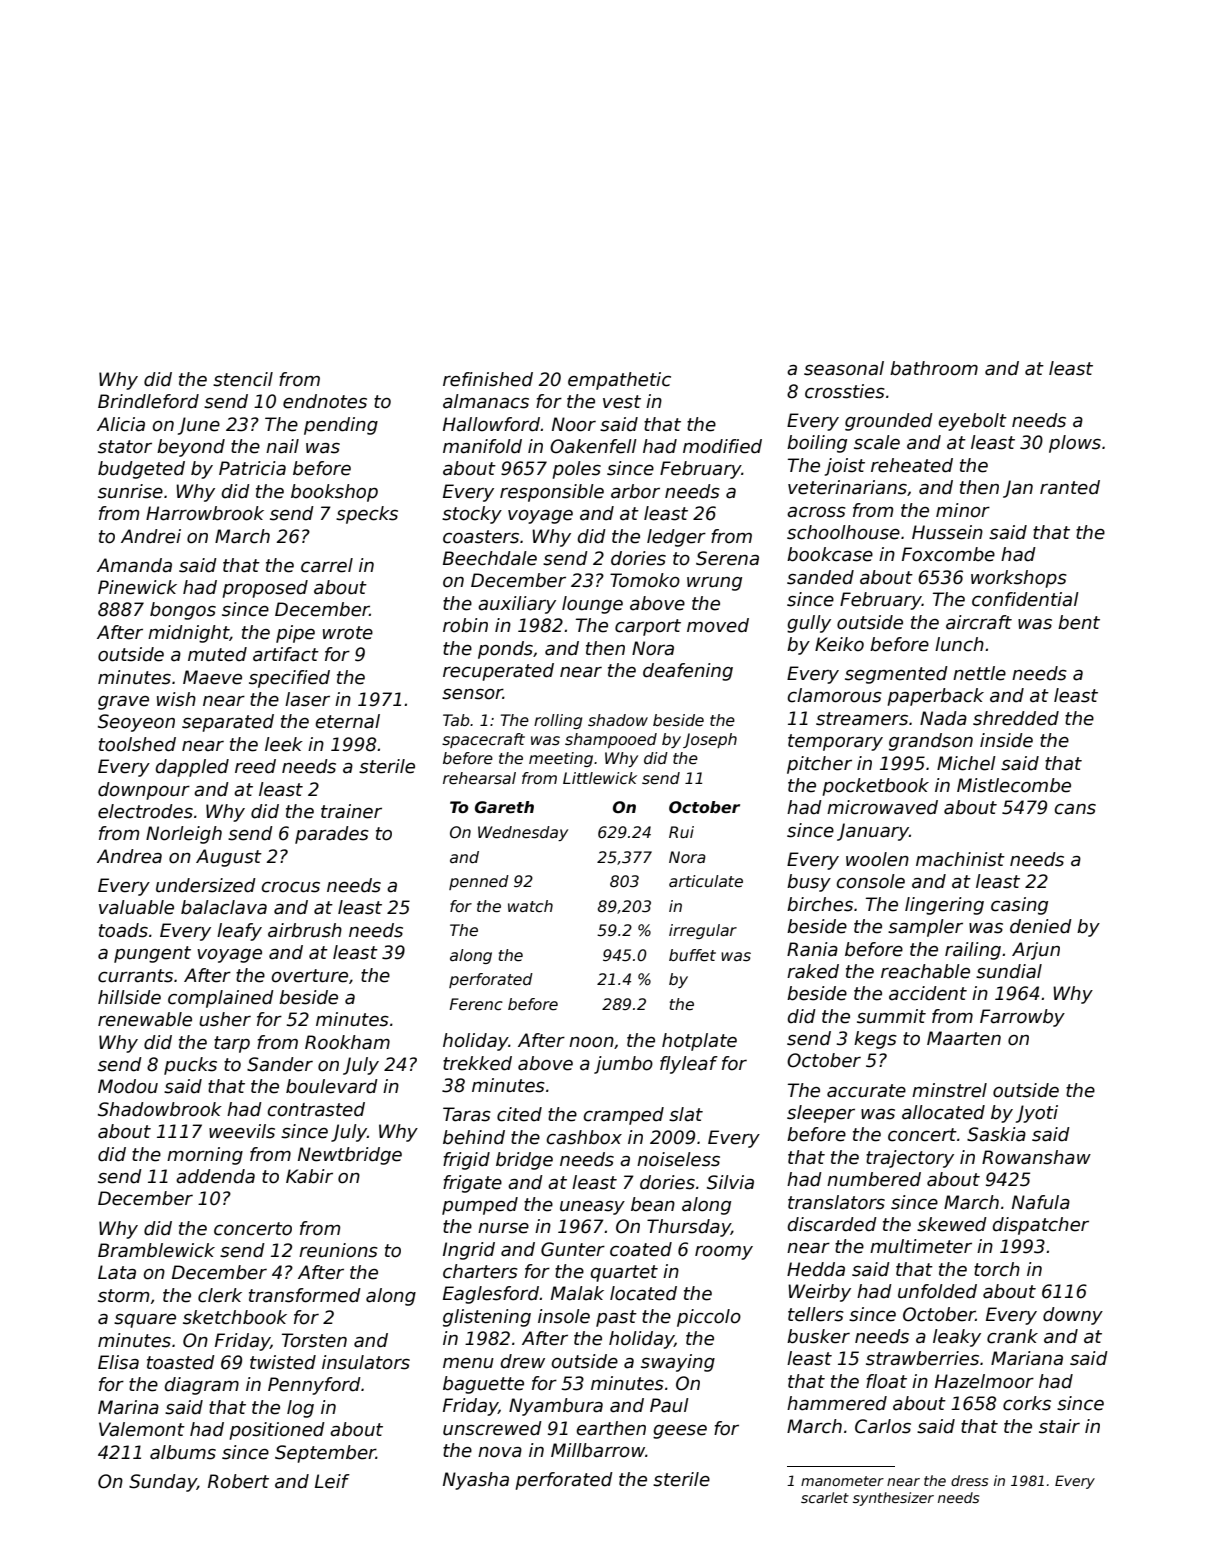 This screenshot has width=1205, height=1559. I want to click on nettle, so click(979, 673).
